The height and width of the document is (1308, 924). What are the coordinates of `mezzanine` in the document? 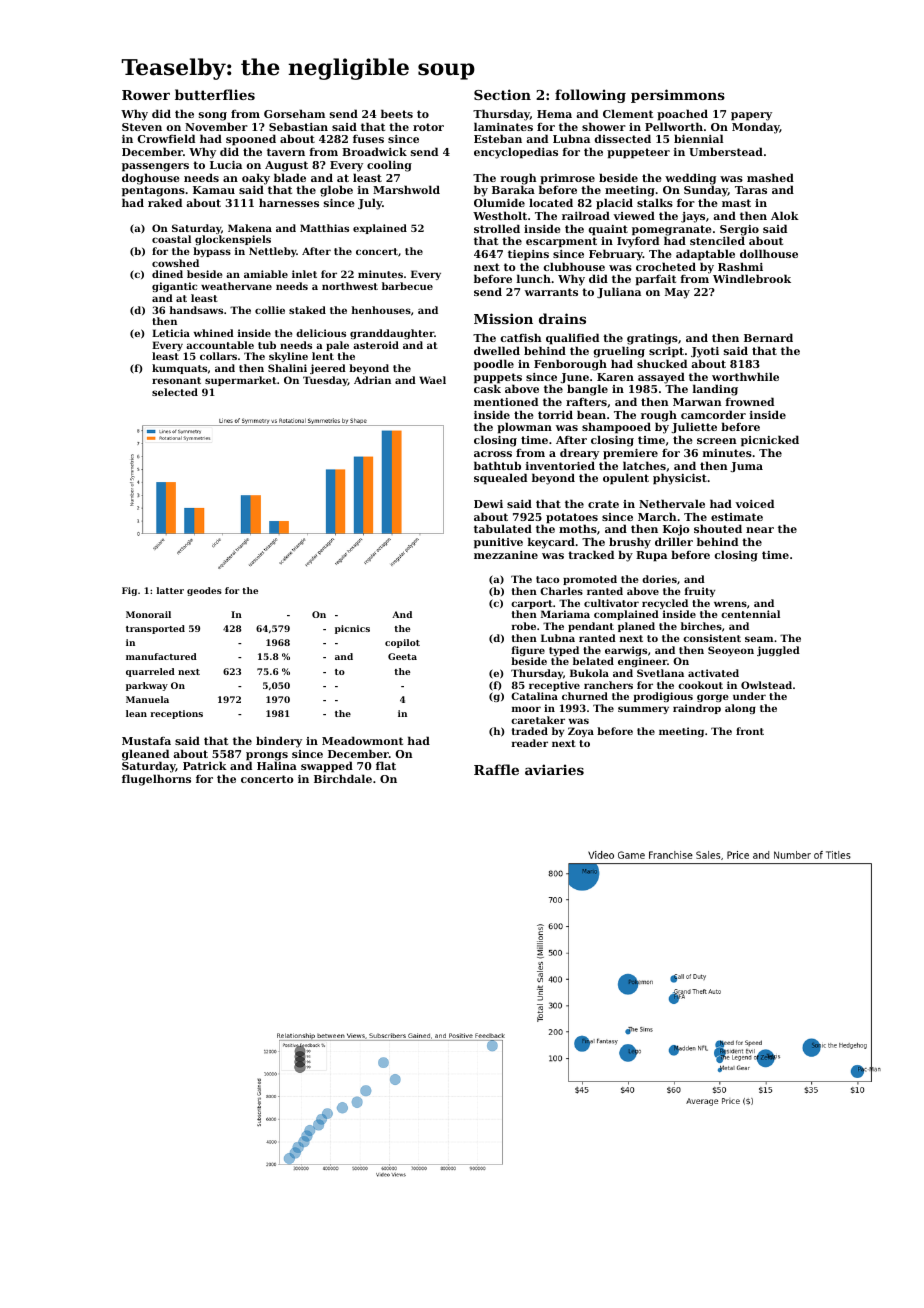 It's located at (506, 555).
